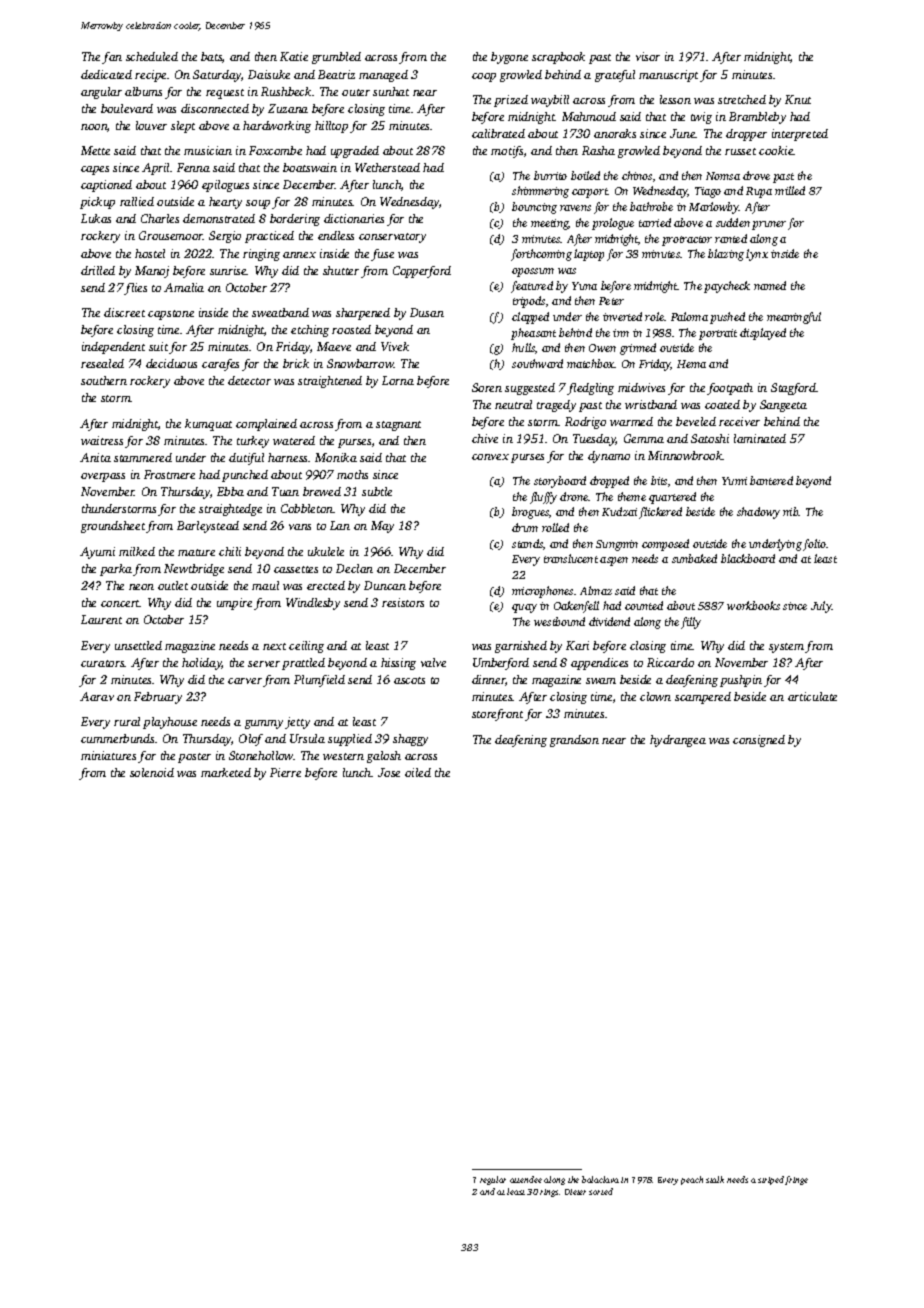  What do you see at coordinates (549, 1193) in the screenshot?
I see `rings` at bounding box center [549, 1193].
